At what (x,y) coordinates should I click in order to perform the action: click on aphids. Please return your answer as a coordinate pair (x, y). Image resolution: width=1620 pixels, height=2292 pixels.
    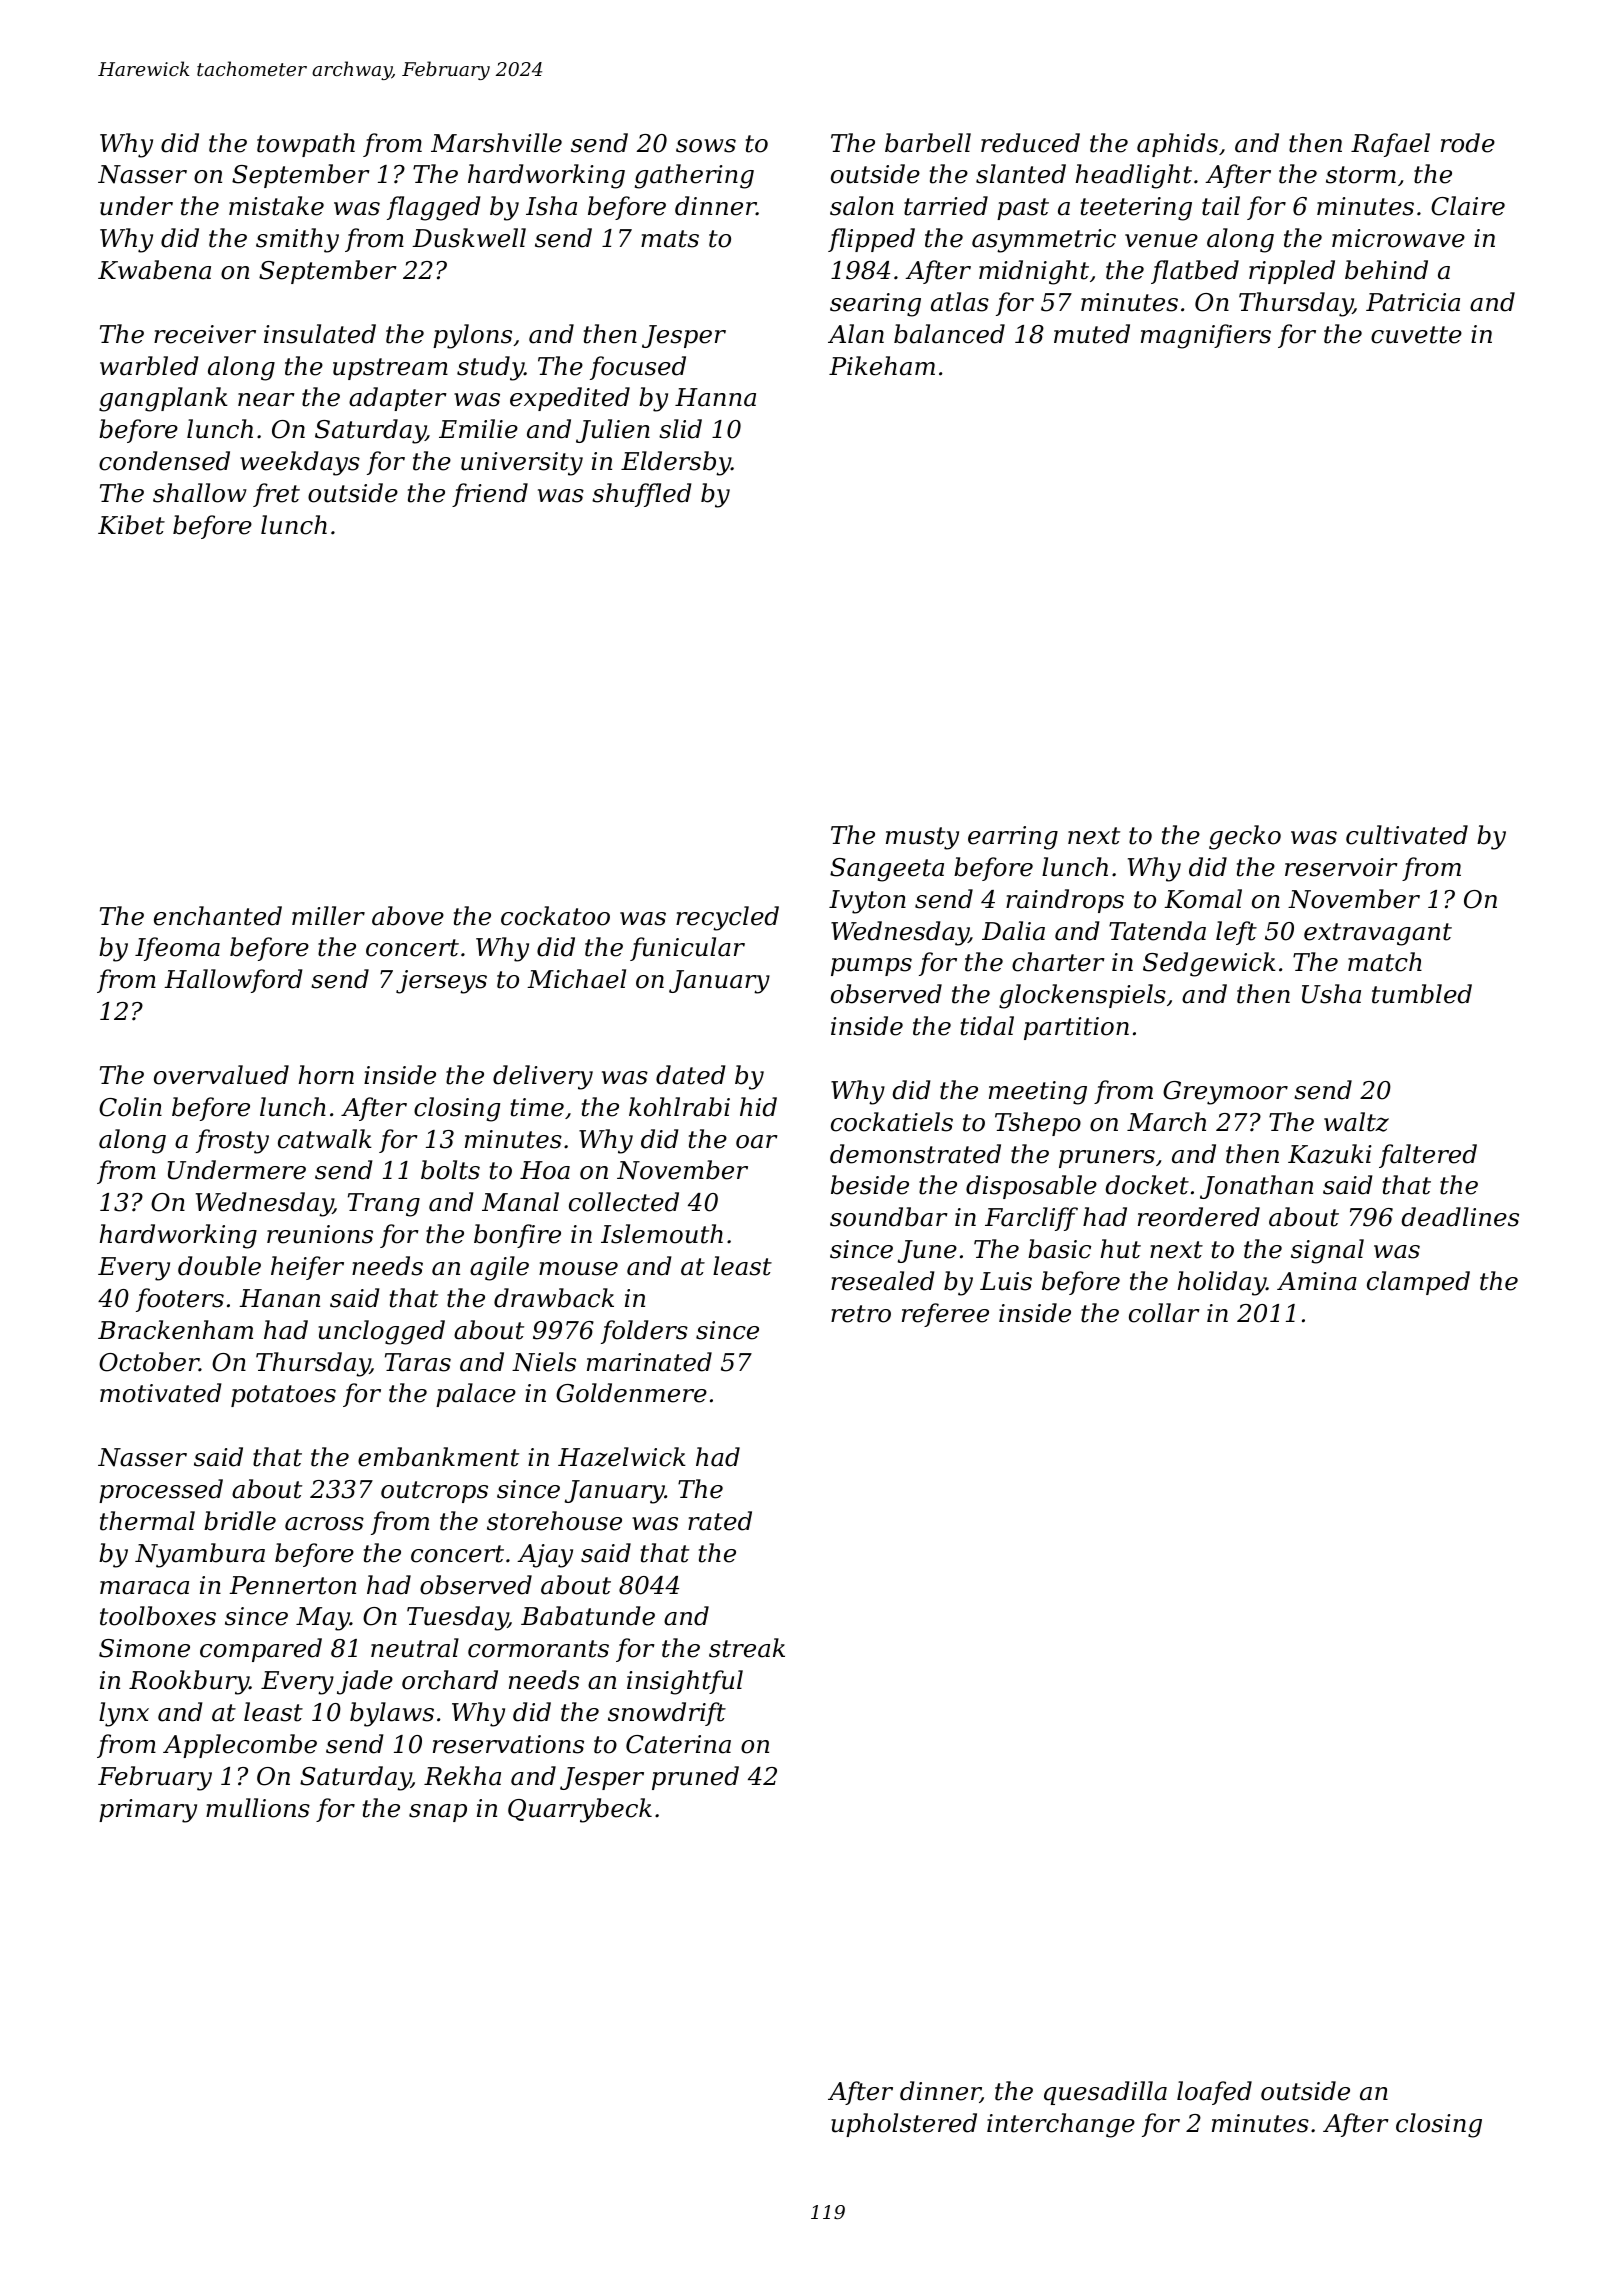
    Looking at the image, I should click on (1177, 145).
